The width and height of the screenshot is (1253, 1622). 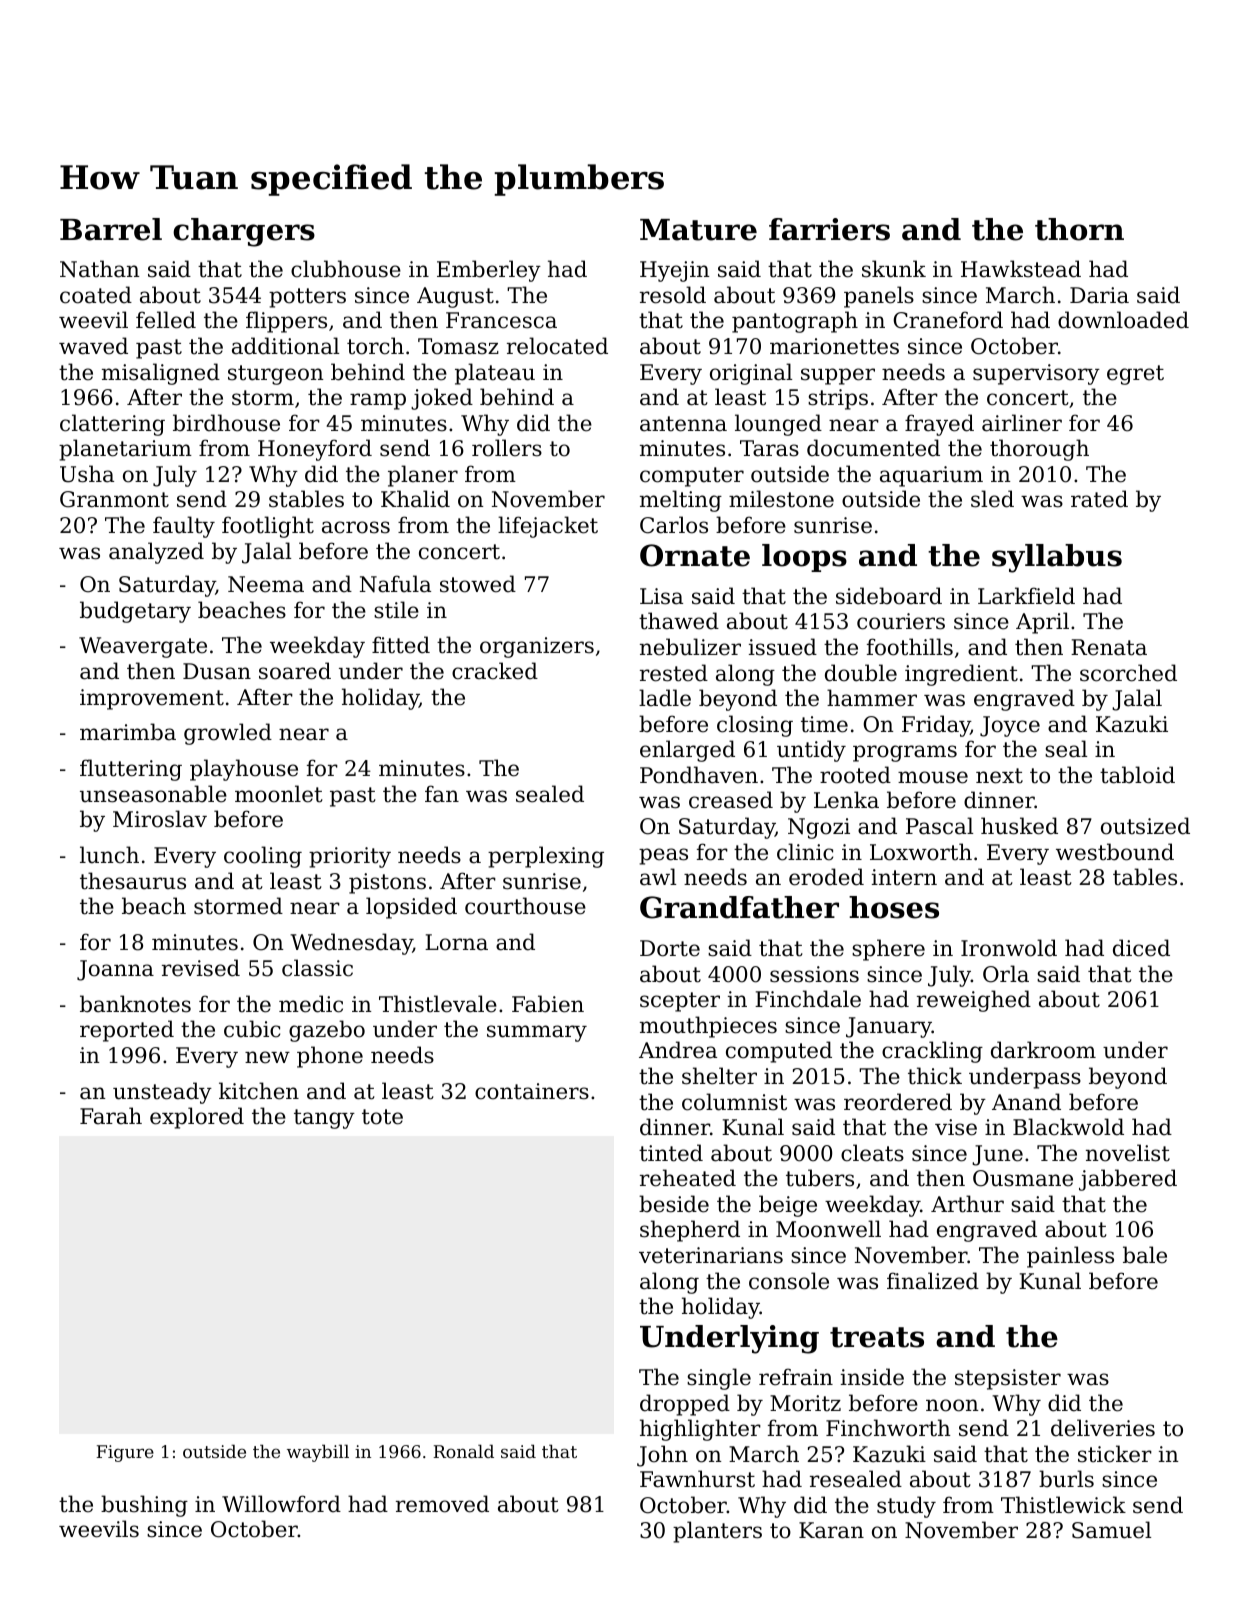 I want to click on planters, so click(x=717, y=1532).
